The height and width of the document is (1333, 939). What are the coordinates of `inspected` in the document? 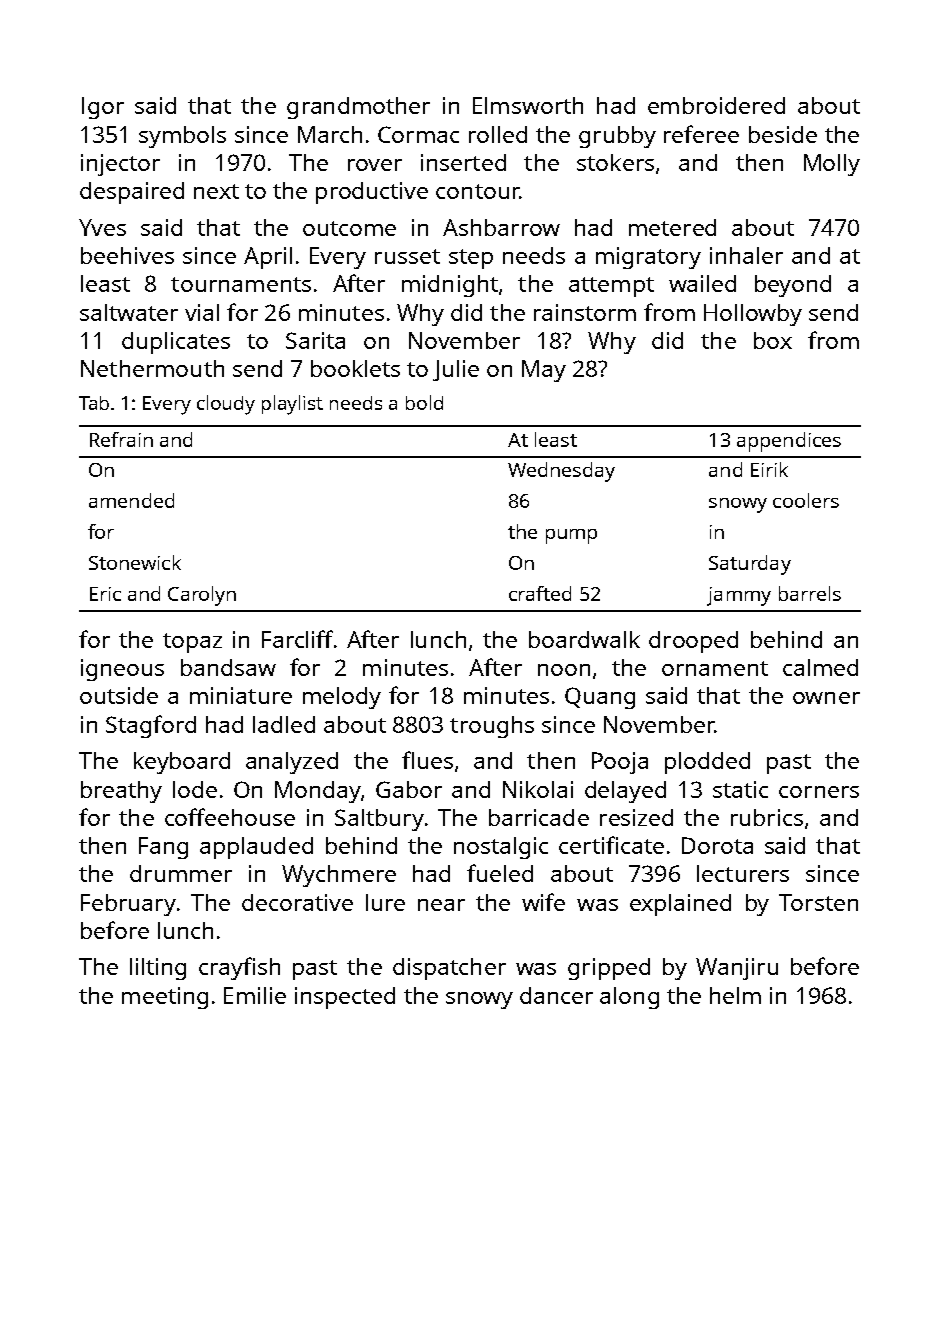 It's located at (345, 998).
